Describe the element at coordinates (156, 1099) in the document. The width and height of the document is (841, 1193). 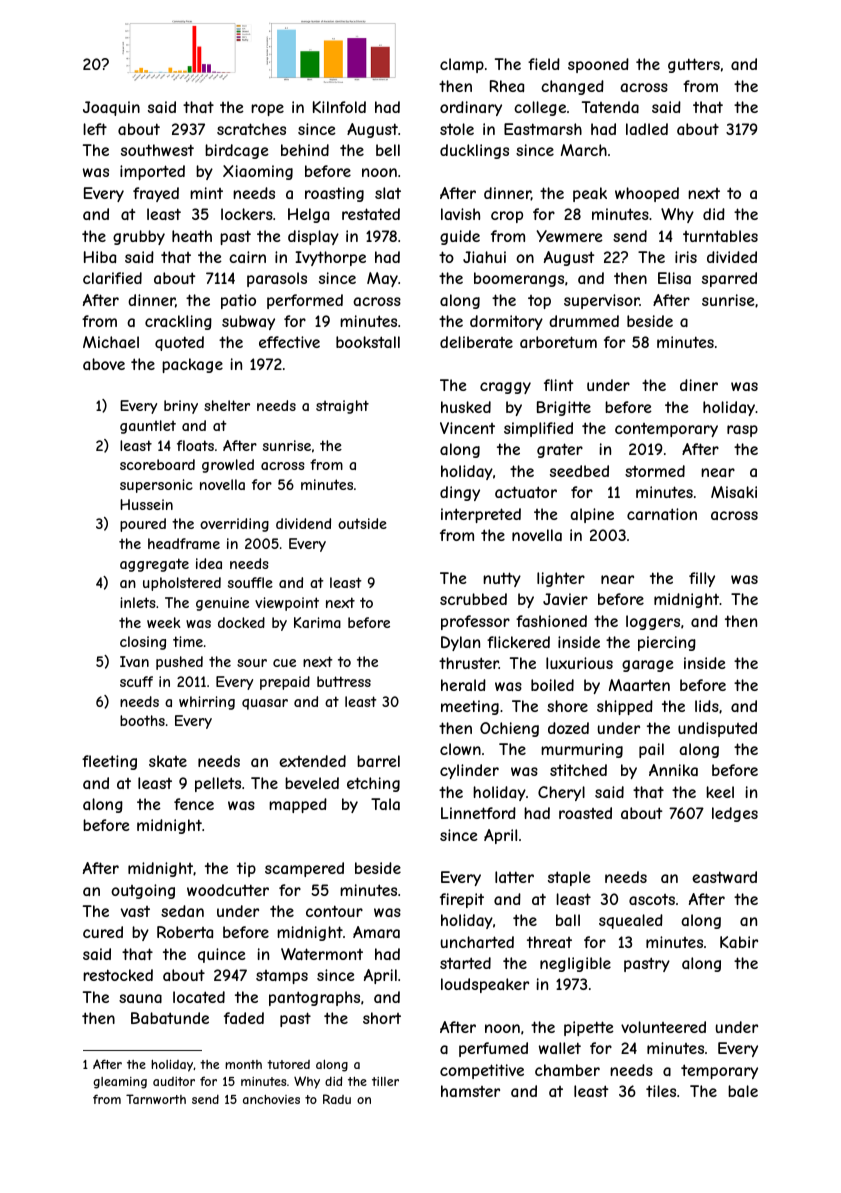
I see `Tarnworth` at that location.
